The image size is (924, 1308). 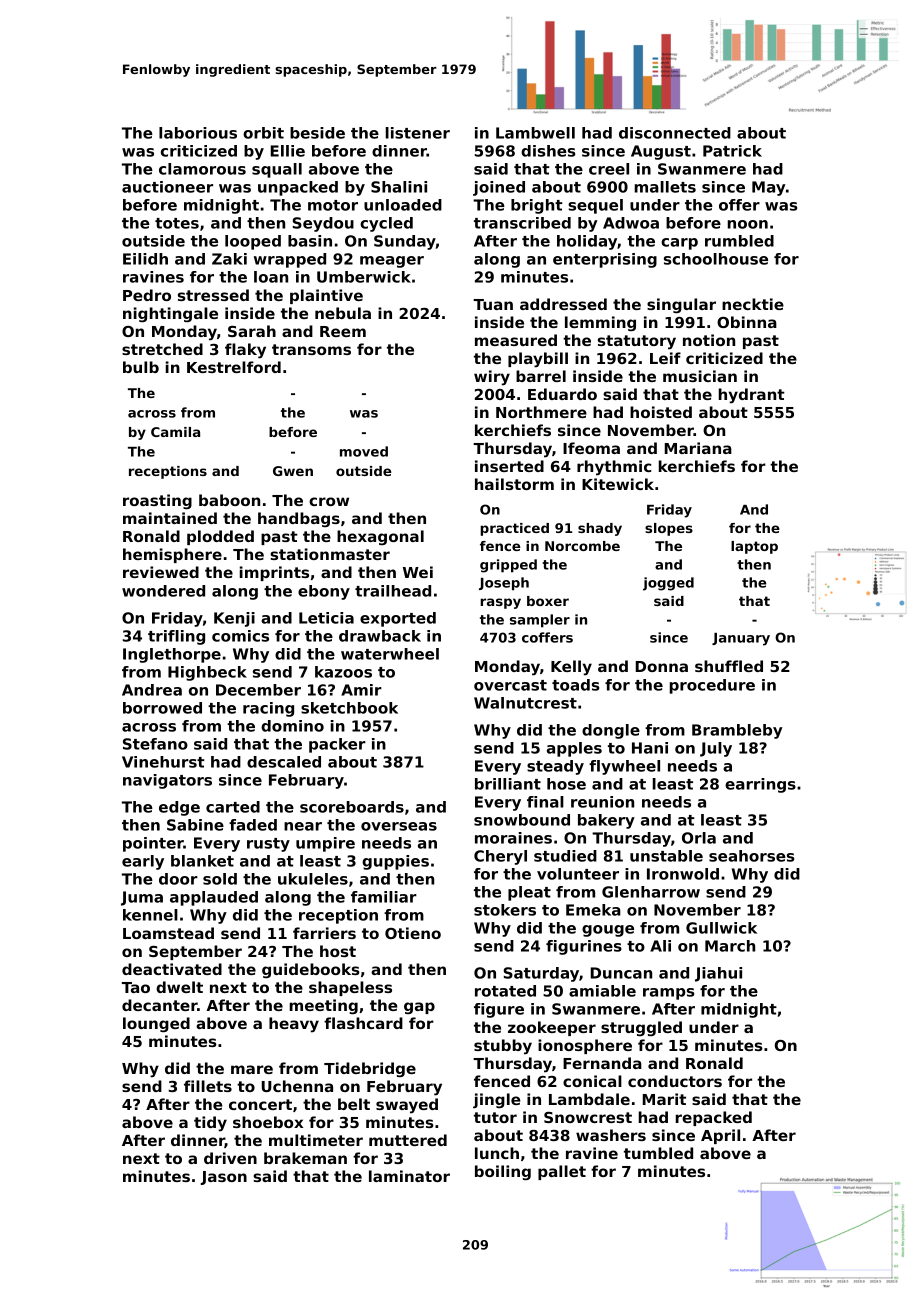 What do you see at coordinates (571, 668) in the screenshot?
I see `Kelly` at bounding box center [571, 668].
